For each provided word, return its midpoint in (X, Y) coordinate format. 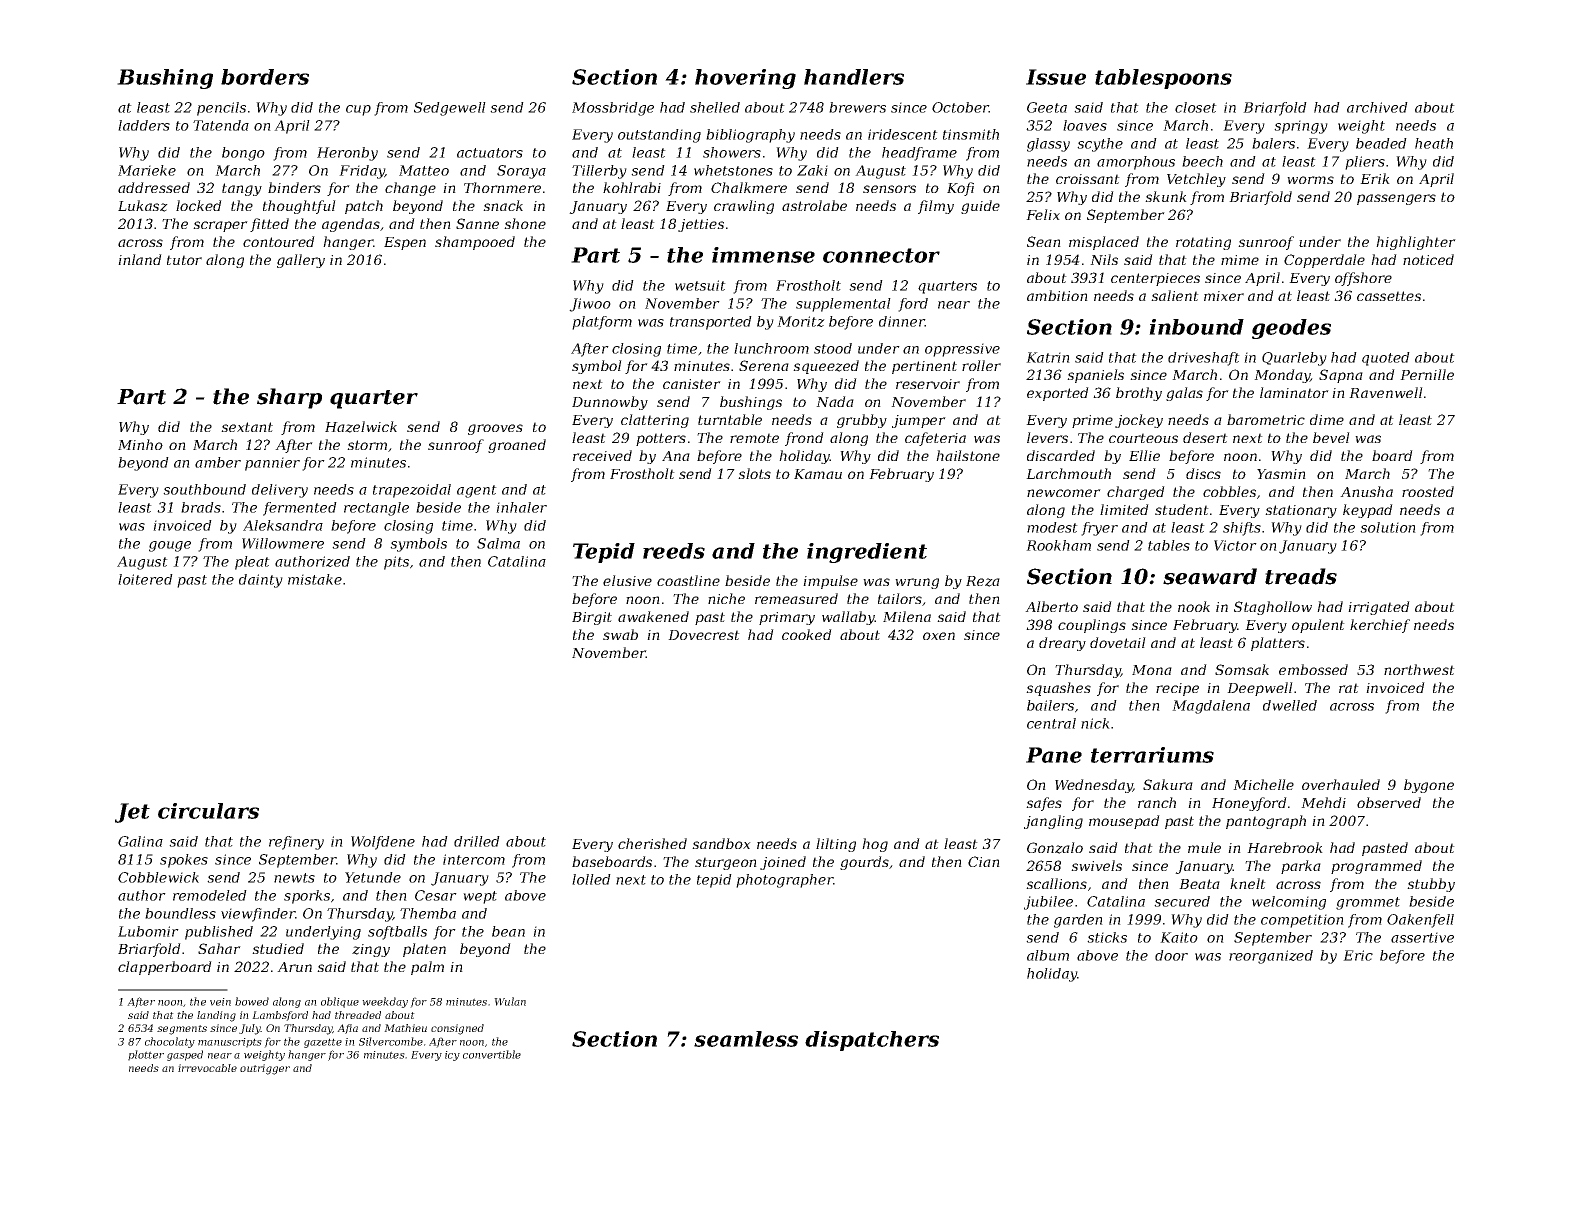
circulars (208, 811)
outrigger (265, 1069)
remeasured (796, 598)
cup (358, 110)
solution (1388, 527)
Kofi (960, 189)
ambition (1057, 295)
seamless (746, 1039)
